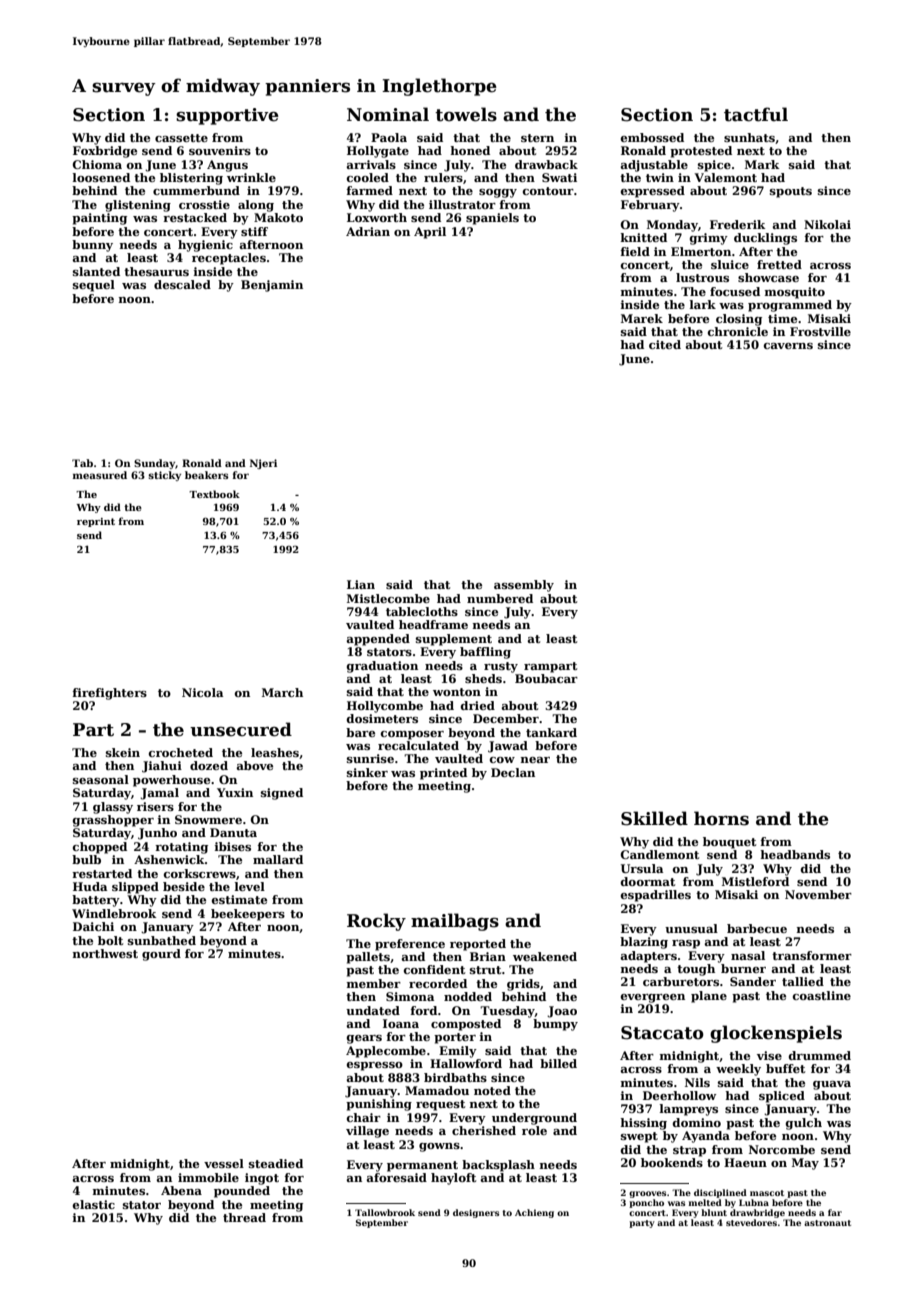 This screenshot has height=1308, width=924. What do you see at coordinates (466, 114) in the screenshot?
I see `towels` at bounding box center [466, 114].
